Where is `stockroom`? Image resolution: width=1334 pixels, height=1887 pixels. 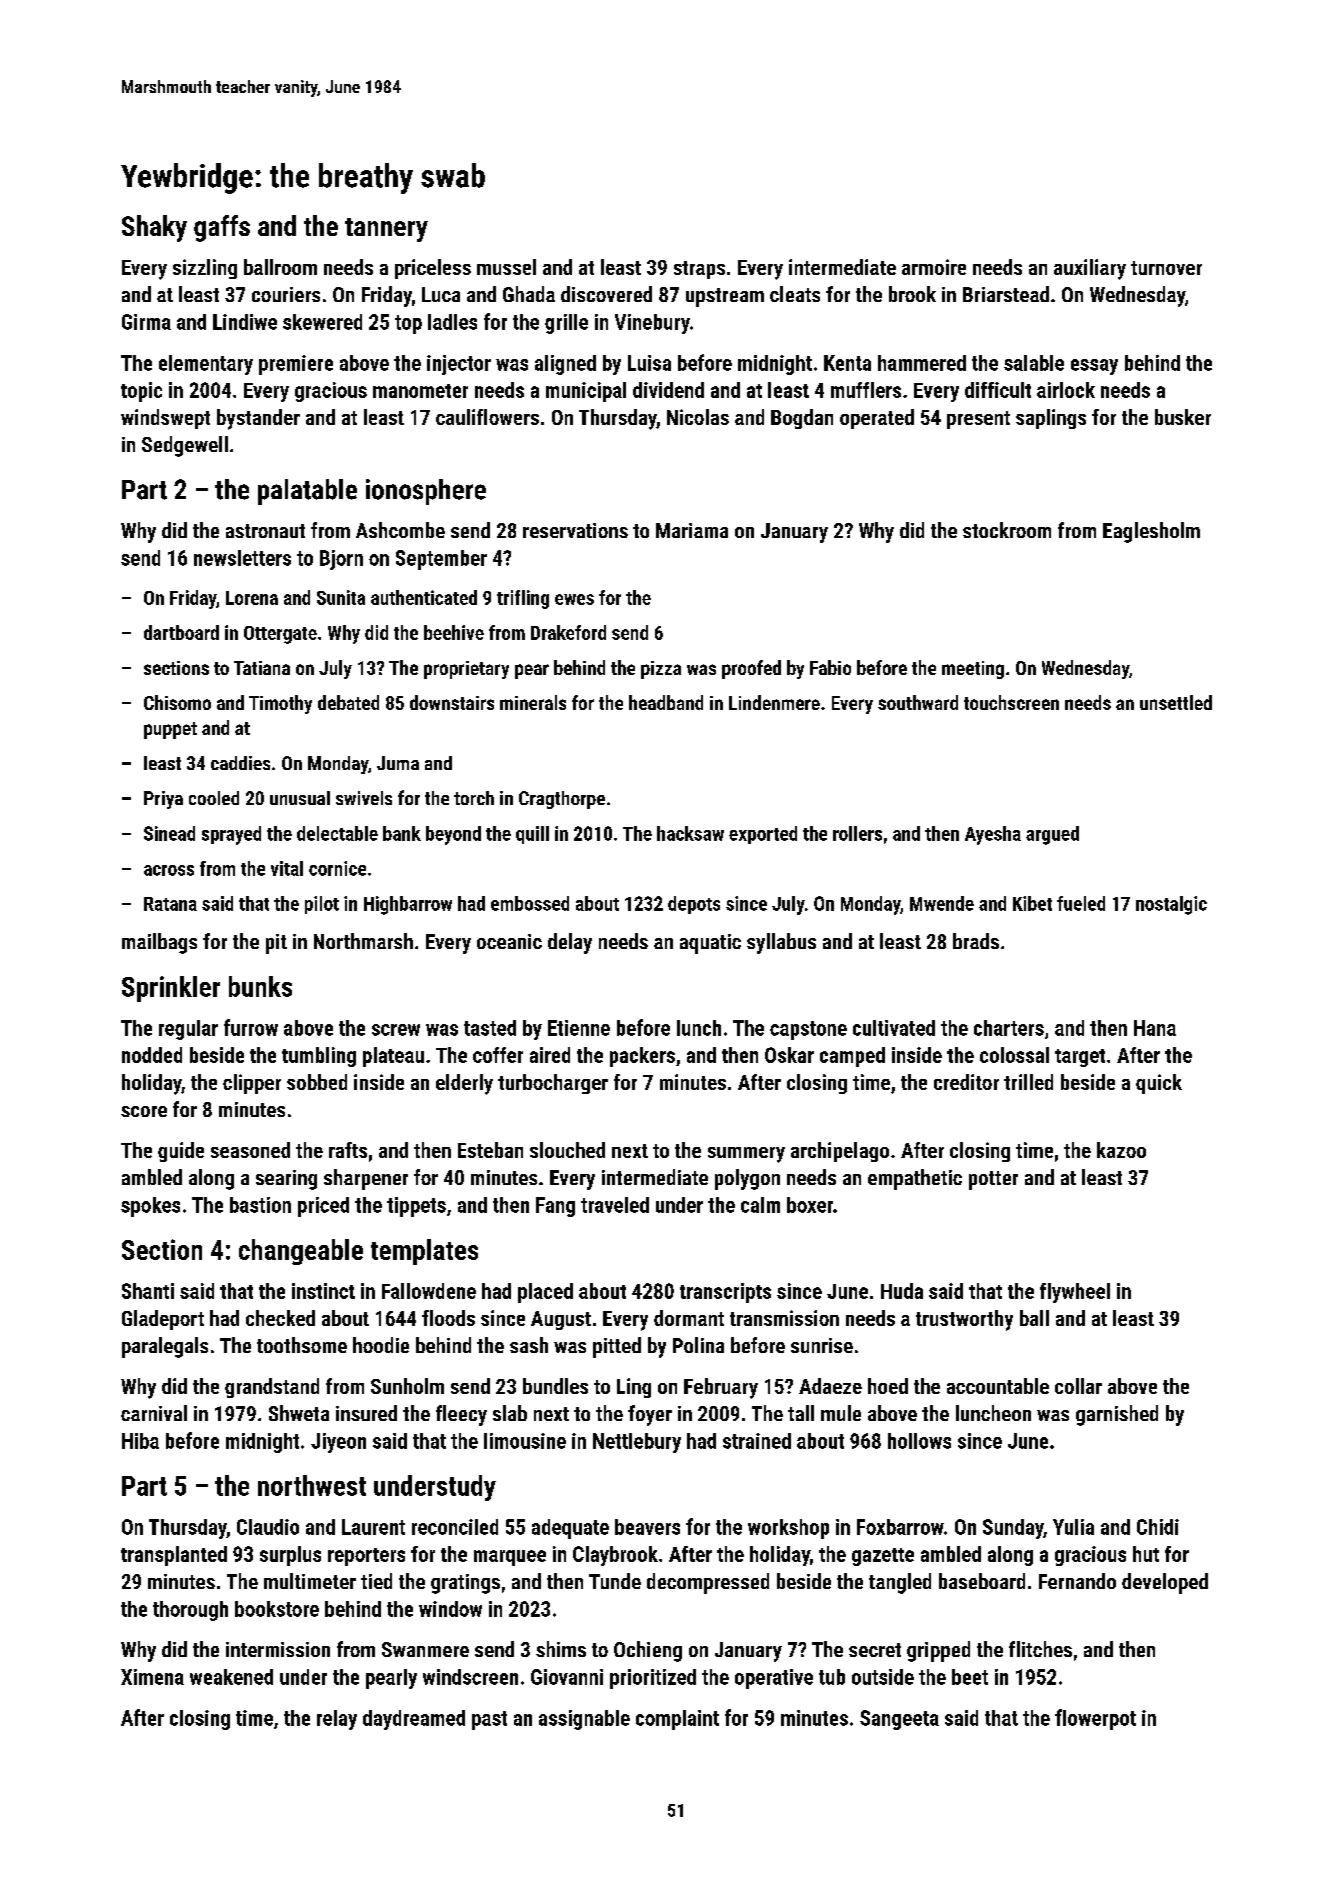
stockroom is located at coordinates (1007, 530).
